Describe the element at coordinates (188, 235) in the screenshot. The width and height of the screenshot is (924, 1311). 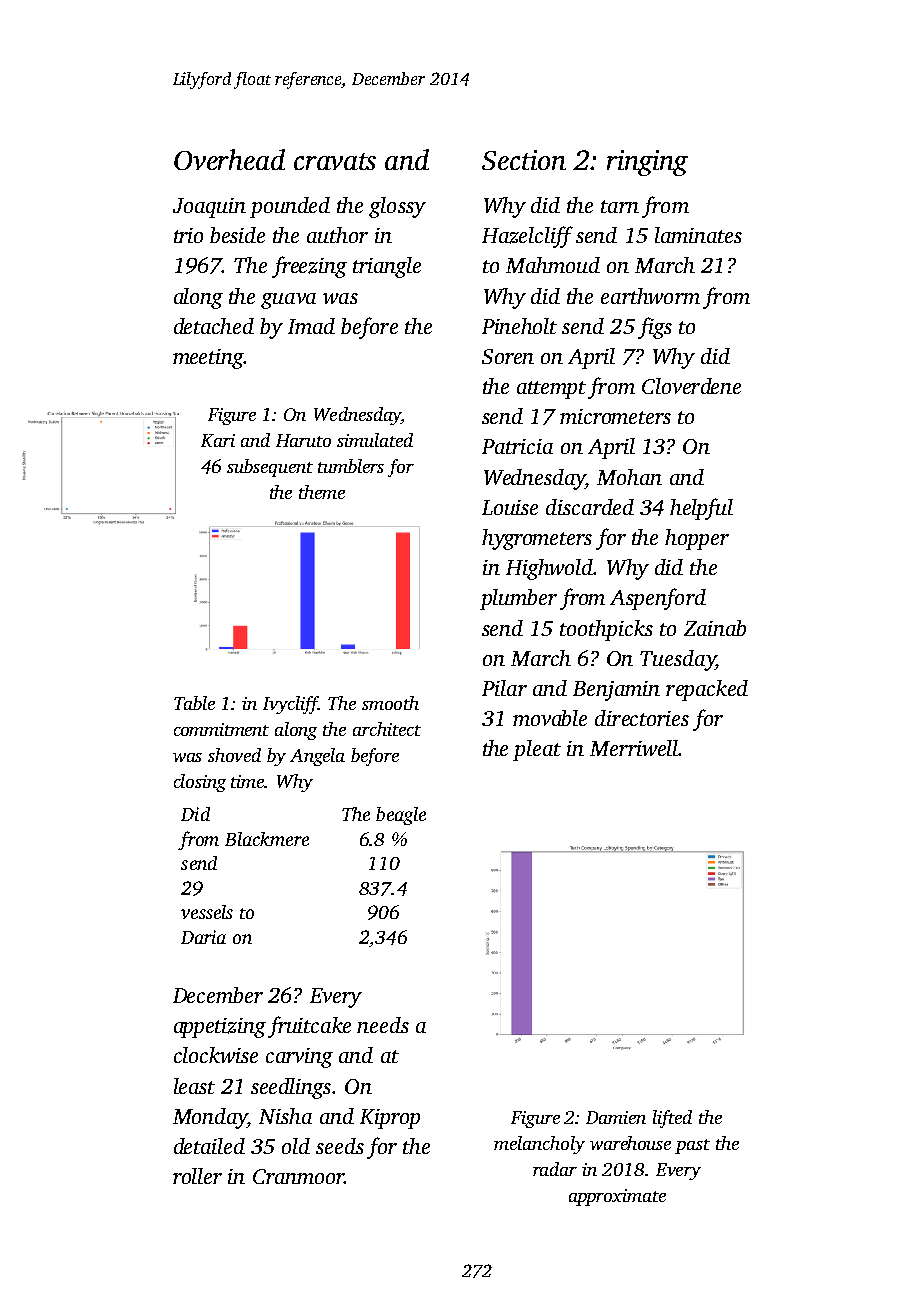
I see `trio` at that location.
